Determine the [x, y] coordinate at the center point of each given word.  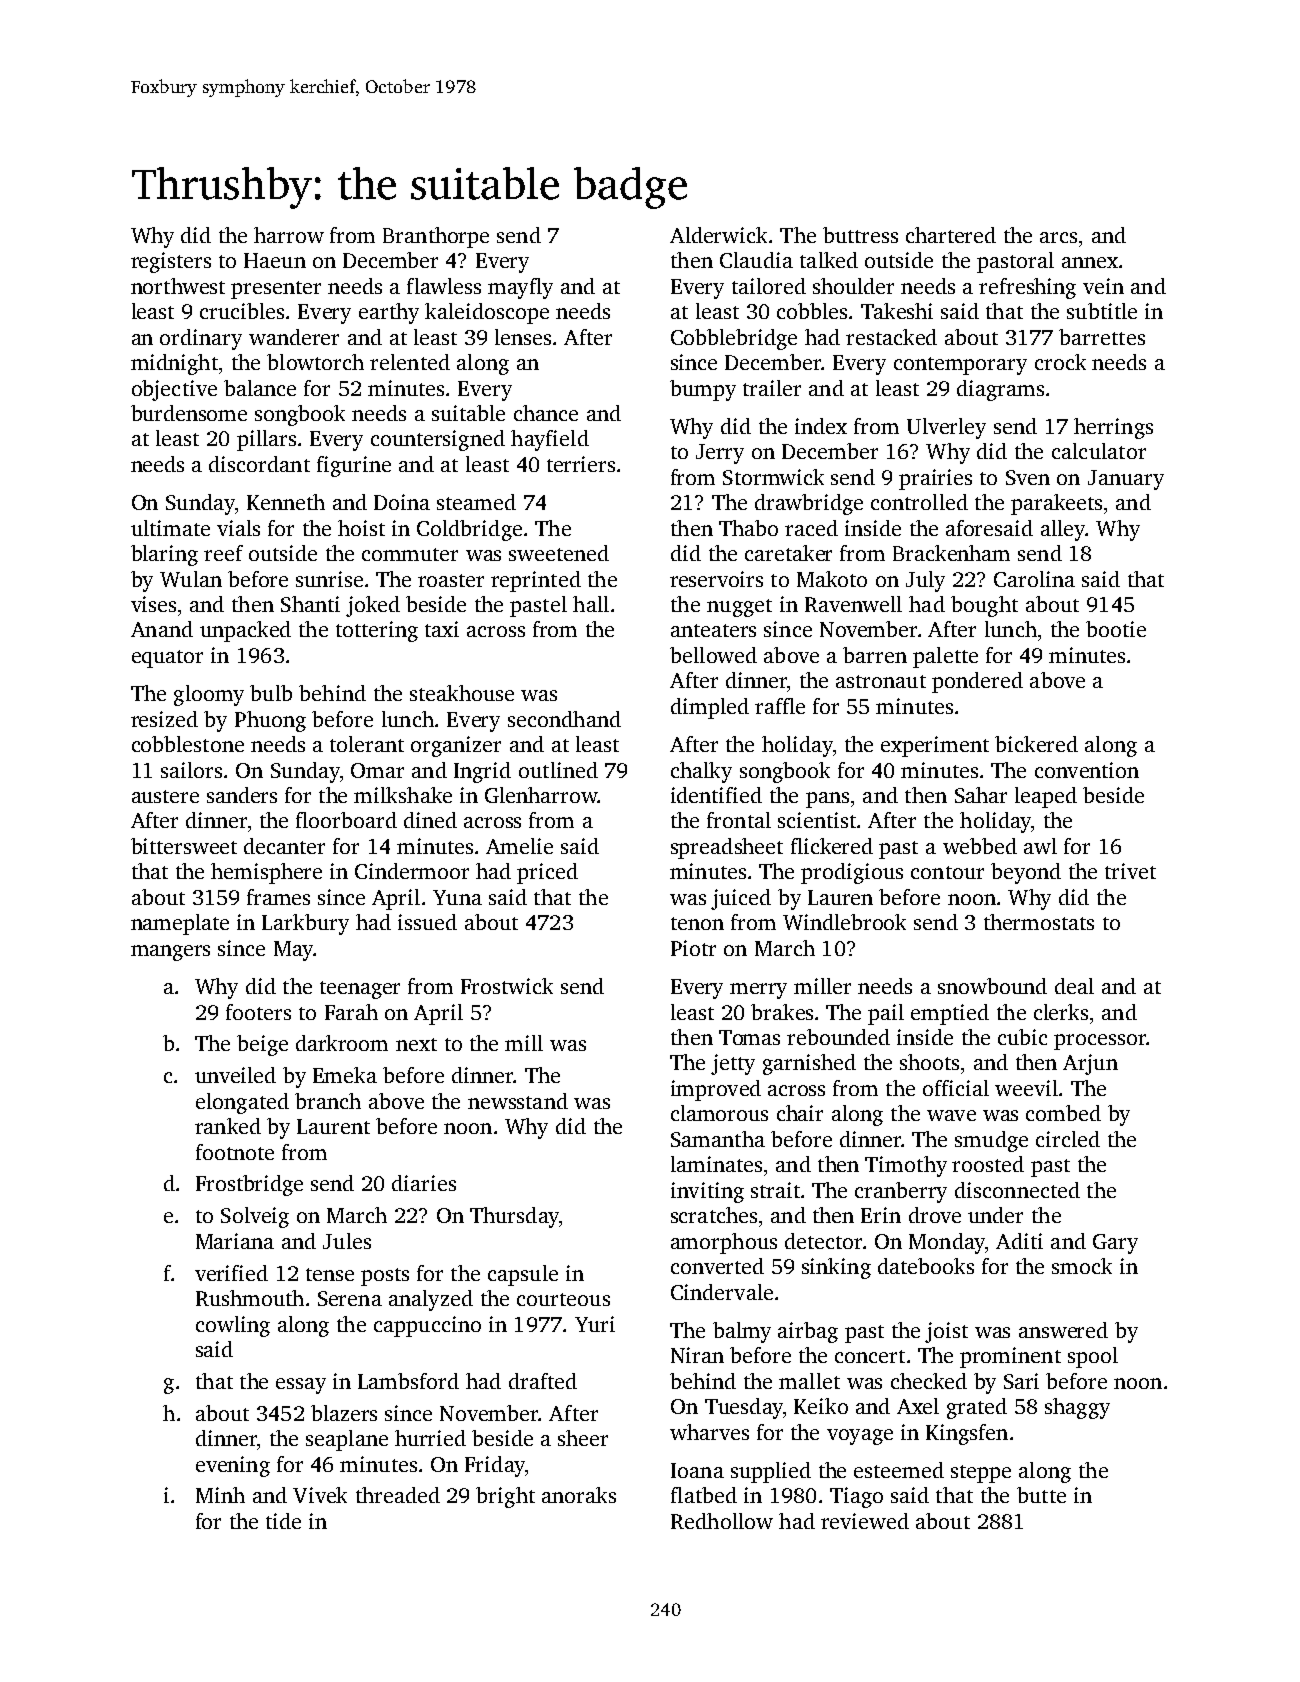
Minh [220, 1495]
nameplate [180, 924]
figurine [354, 466]
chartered [951, 235]
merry [758, 991]
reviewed [865, 1521]
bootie [1116, 629]
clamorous [719, 1113]
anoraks [579, 1495]
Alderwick [718, 235]
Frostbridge [249, 1185]
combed [1063, 1113]
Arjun [1090, 1064]
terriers [581, 464]
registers [171, 262]
